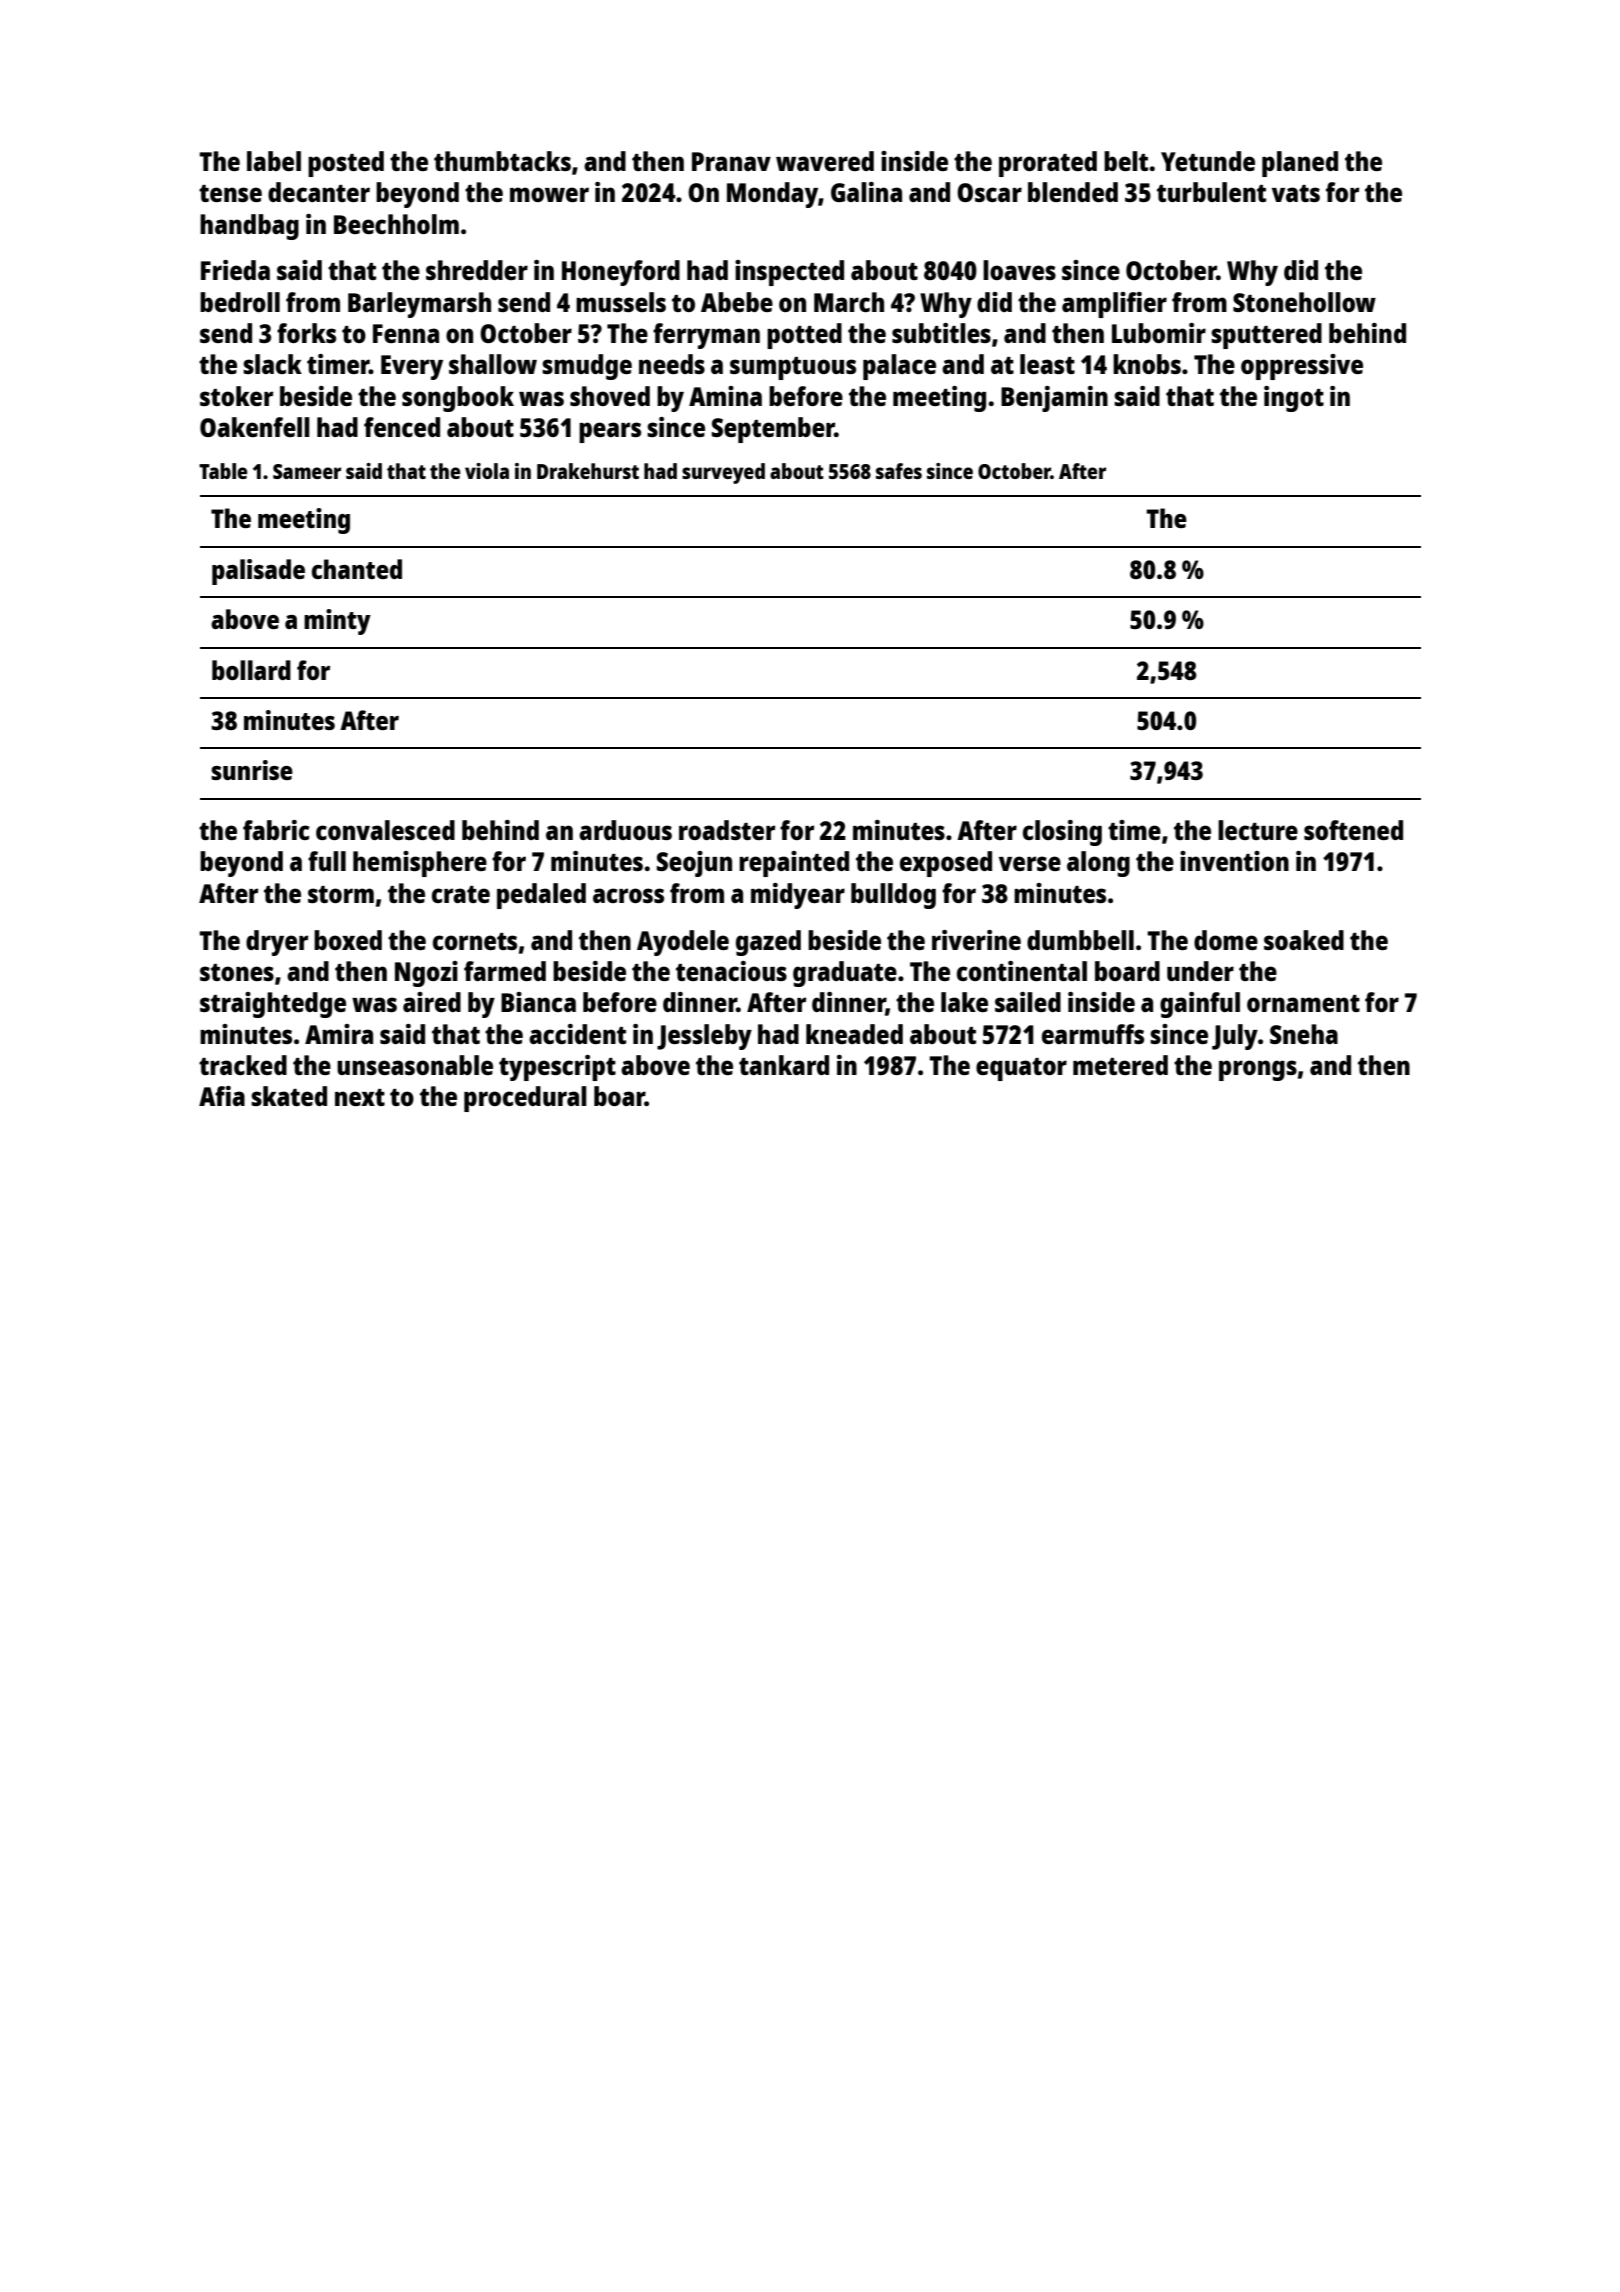  Describe the element at coordinates (731, 971) in the screenshot. I see `tenacious` at that location.
